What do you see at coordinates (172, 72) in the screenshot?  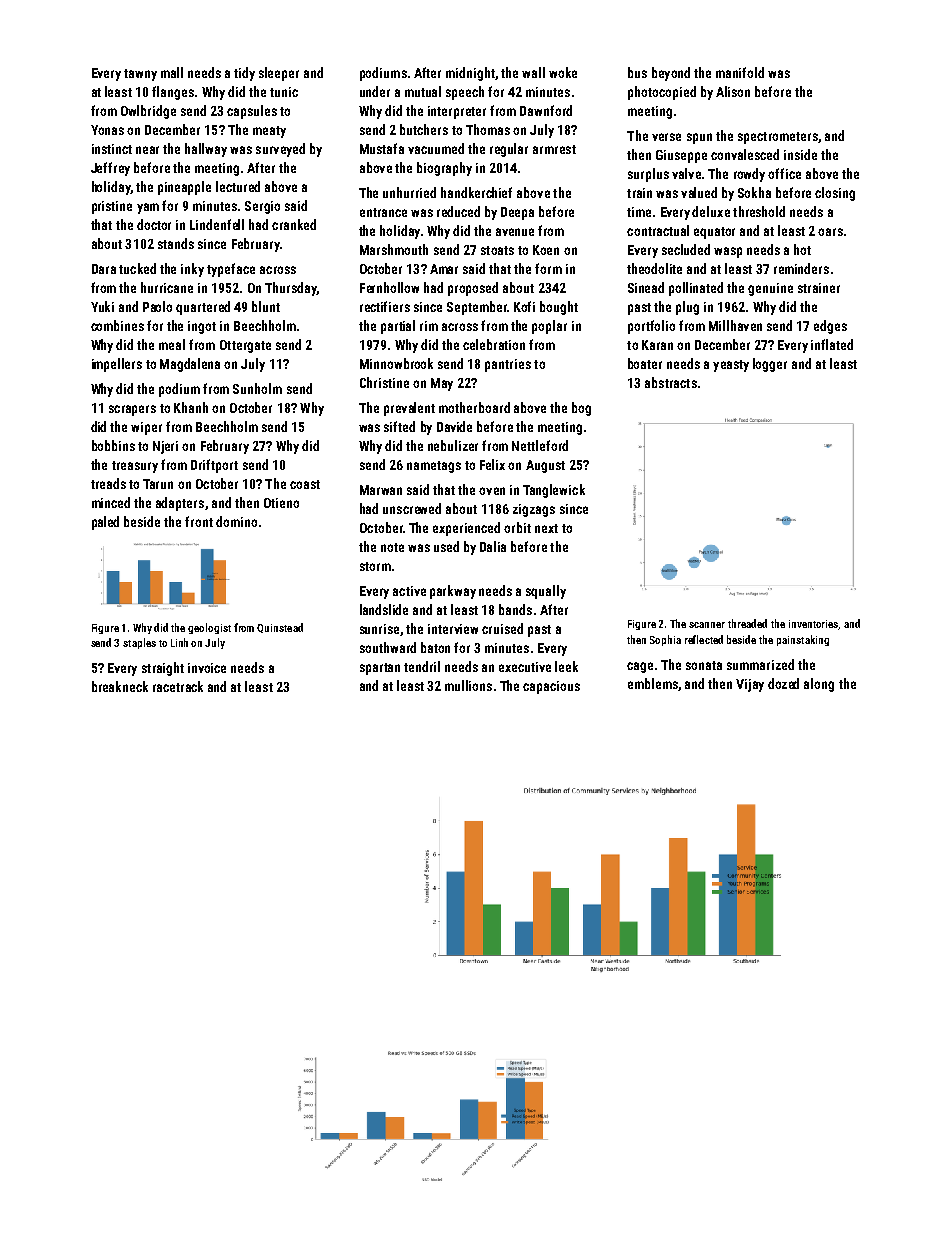 I see `mall` at bounding box center [172, 72].
